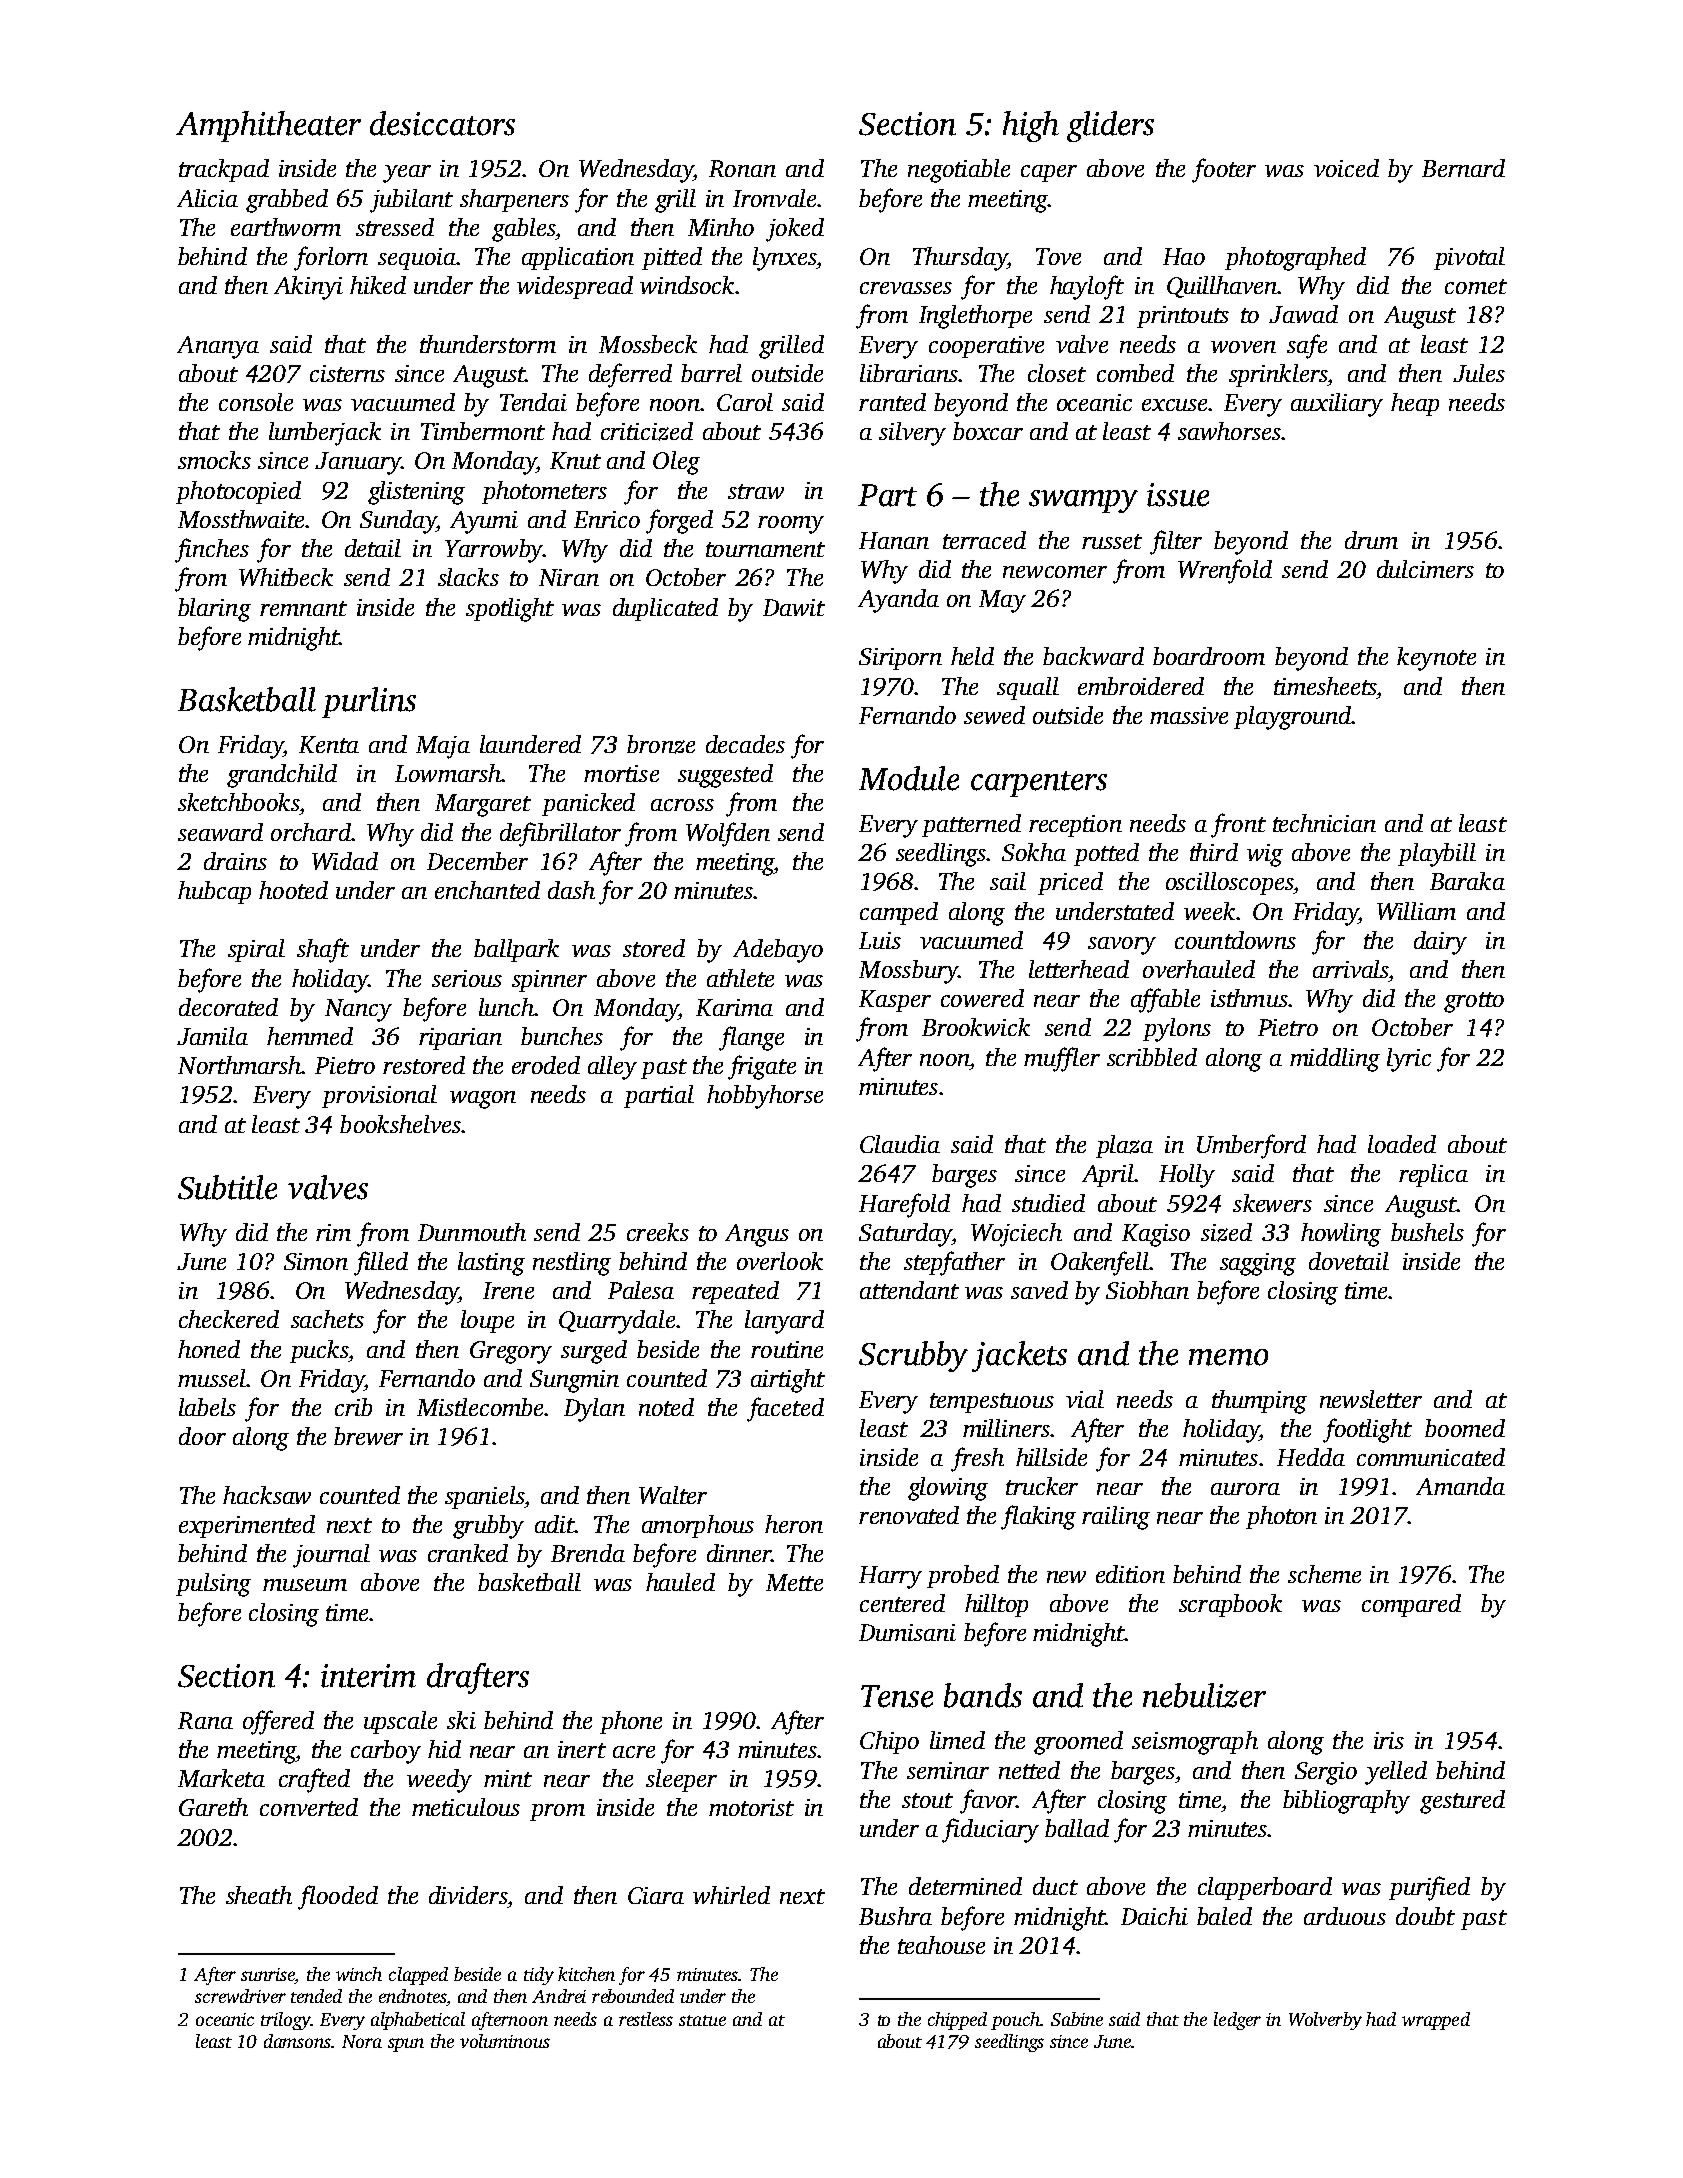  I want to click on Mossbury, so click(908, 972).
